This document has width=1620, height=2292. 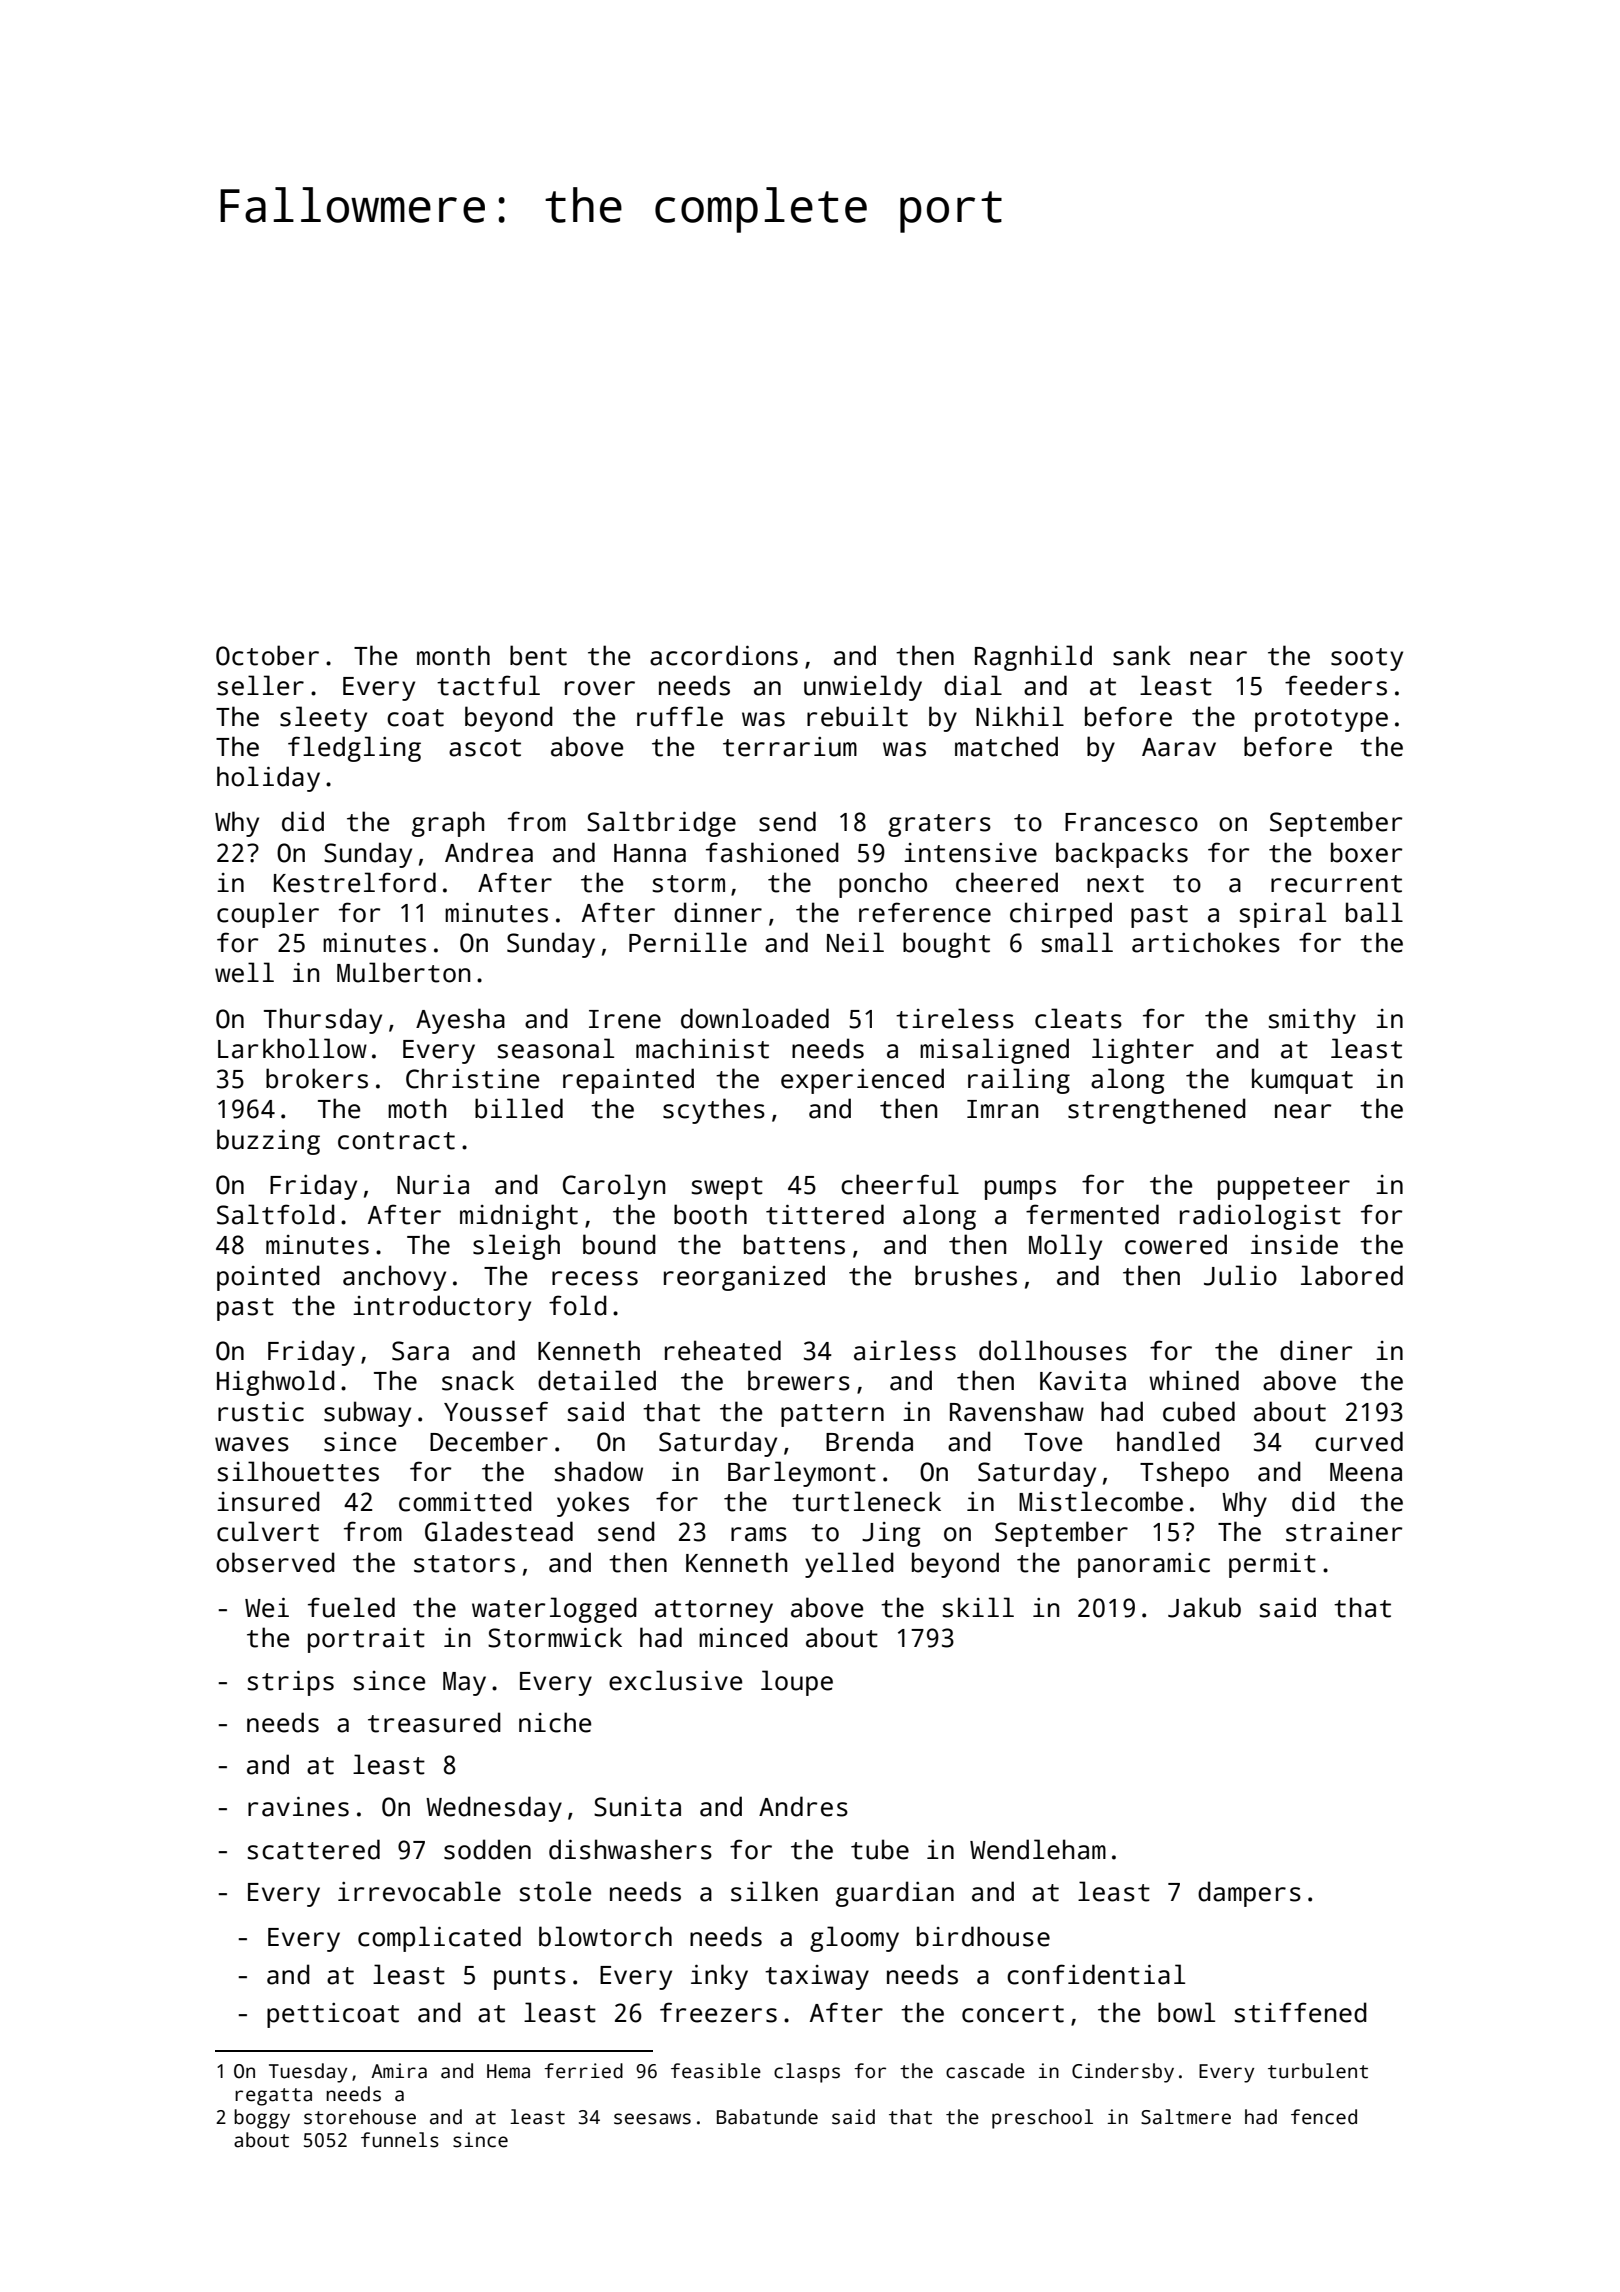 I want to click on sank, so click(x=1142, y=655).
